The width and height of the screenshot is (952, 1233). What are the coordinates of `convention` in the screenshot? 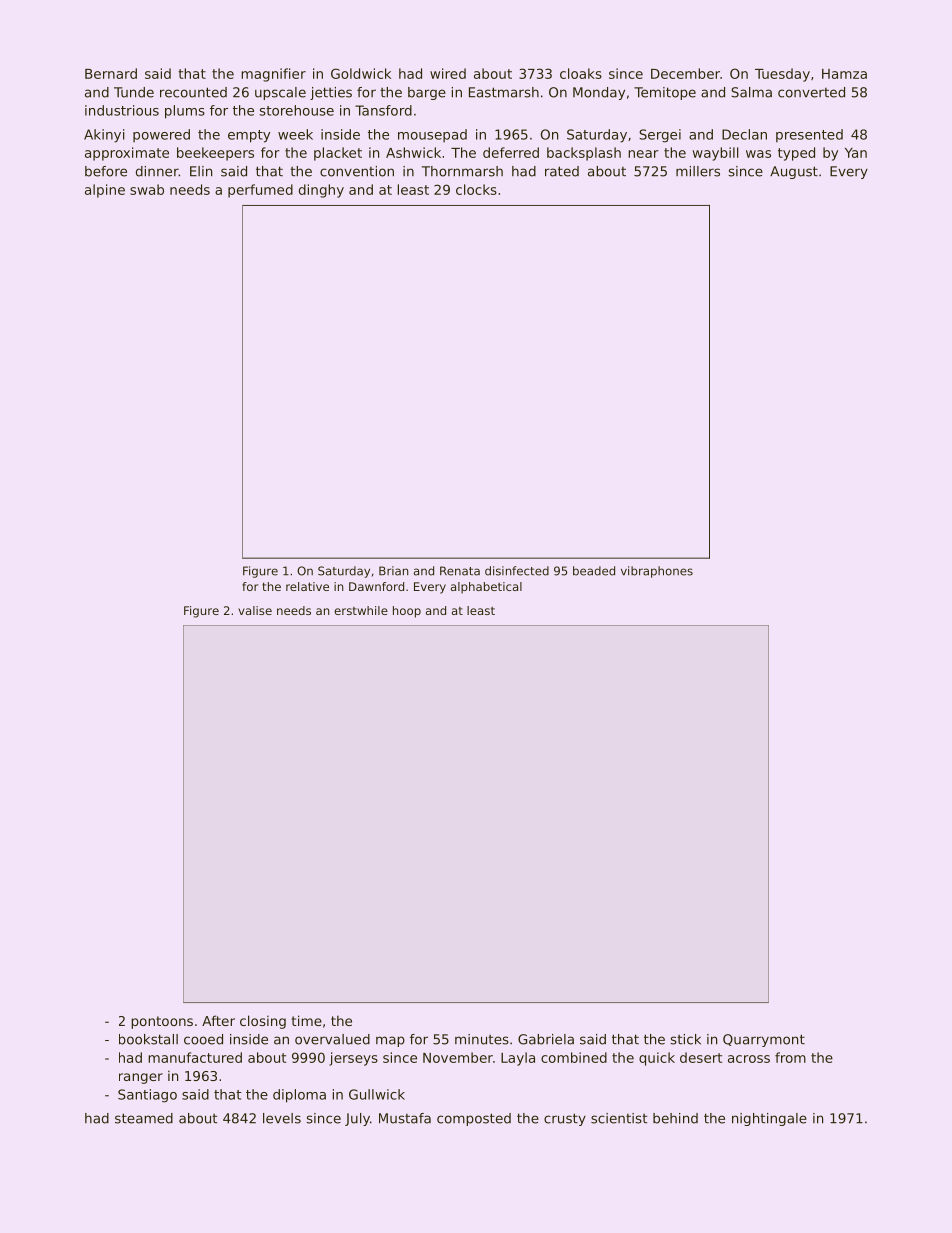 It's located at (357, 171).
